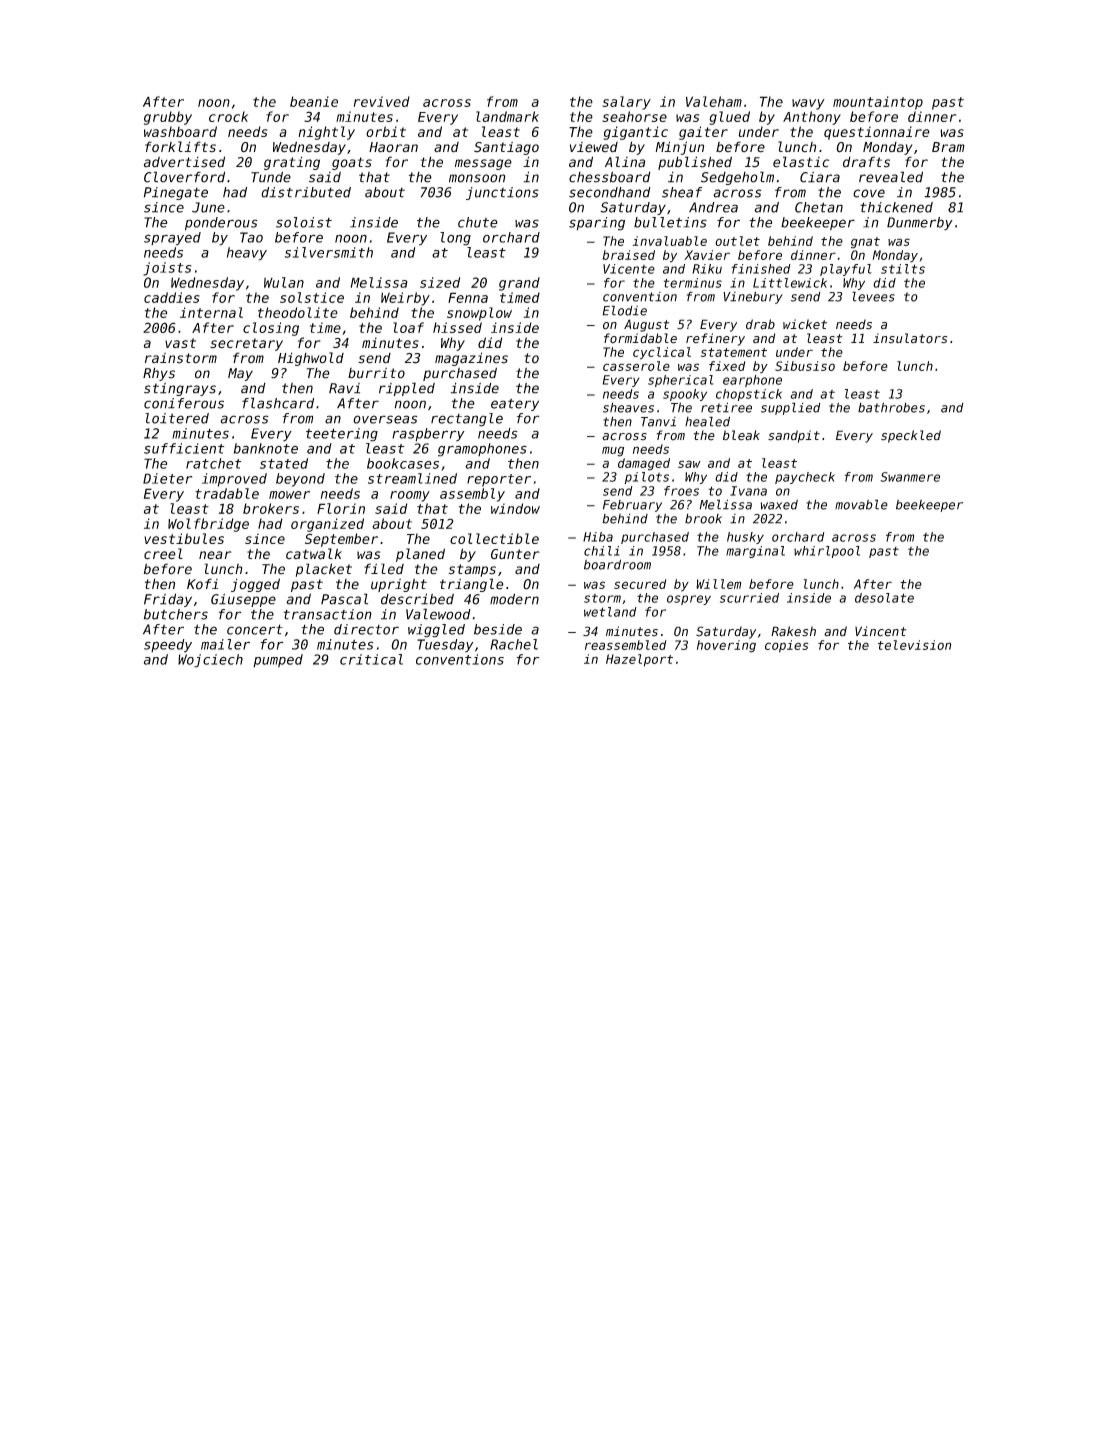  I want to click on Rachel, so click(514, 644).
